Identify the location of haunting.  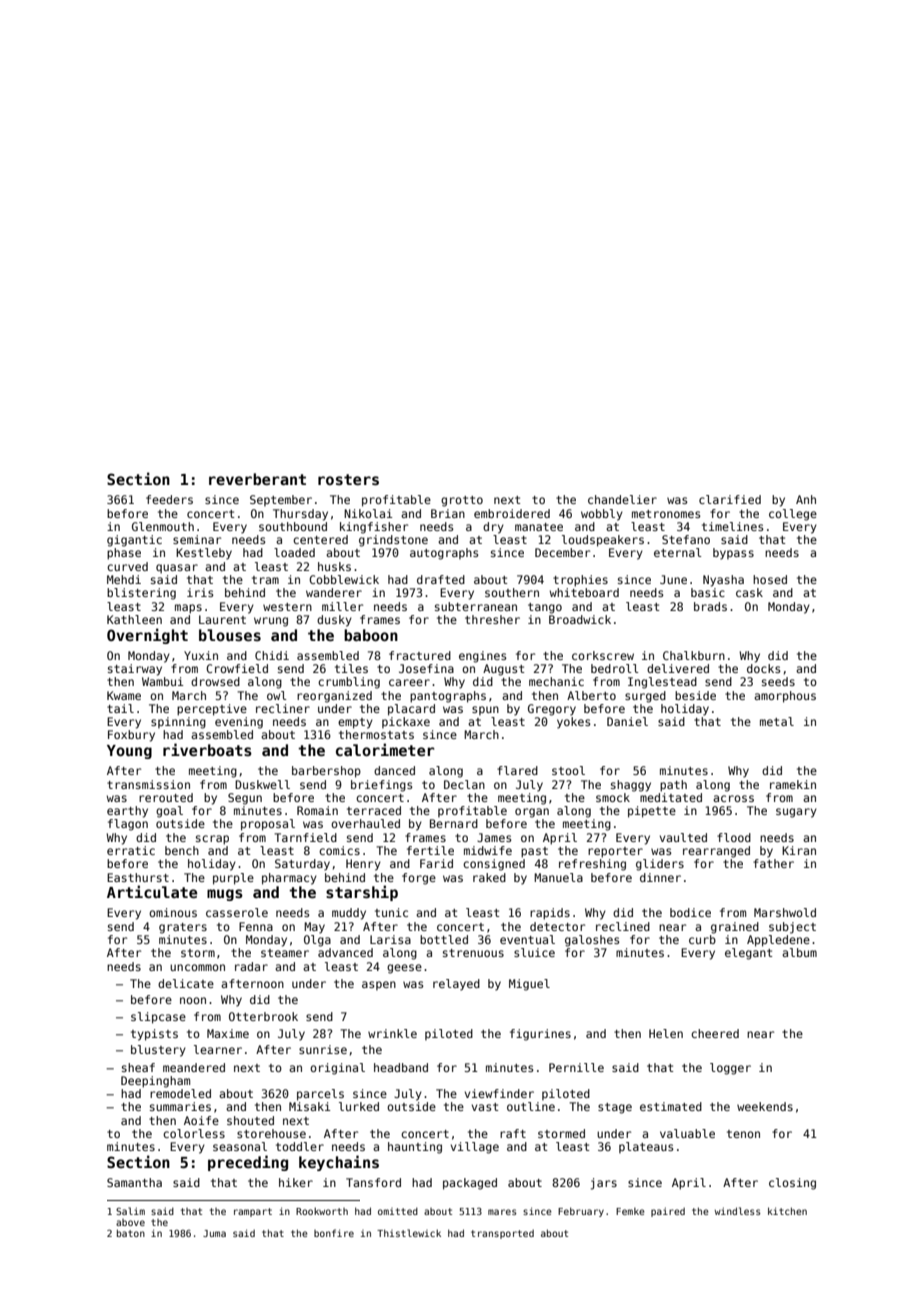
(415, 1148).
